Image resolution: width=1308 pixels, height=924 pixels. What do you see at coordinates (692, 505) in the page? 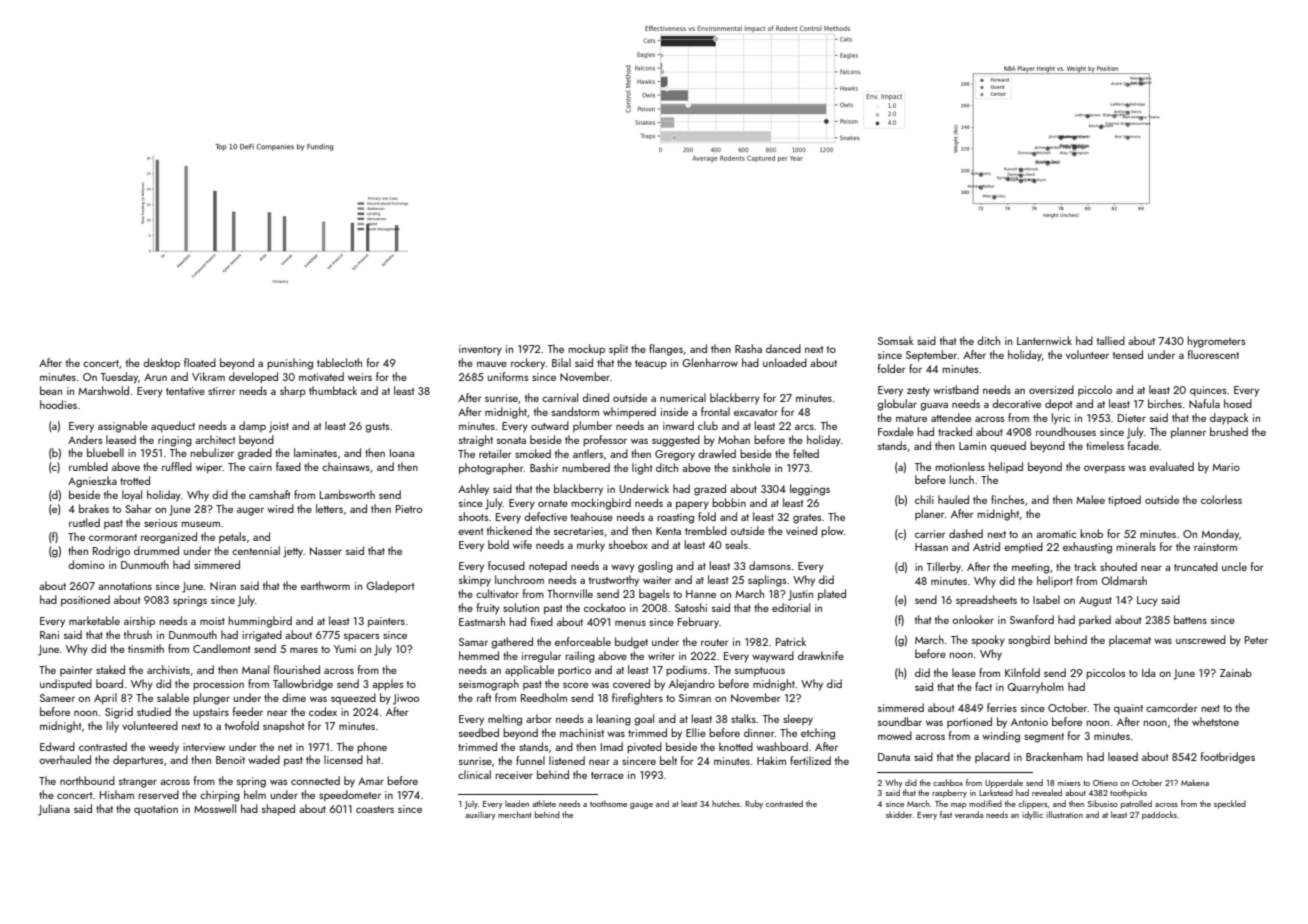
I see `papery` at bounding box center [692, 505].
